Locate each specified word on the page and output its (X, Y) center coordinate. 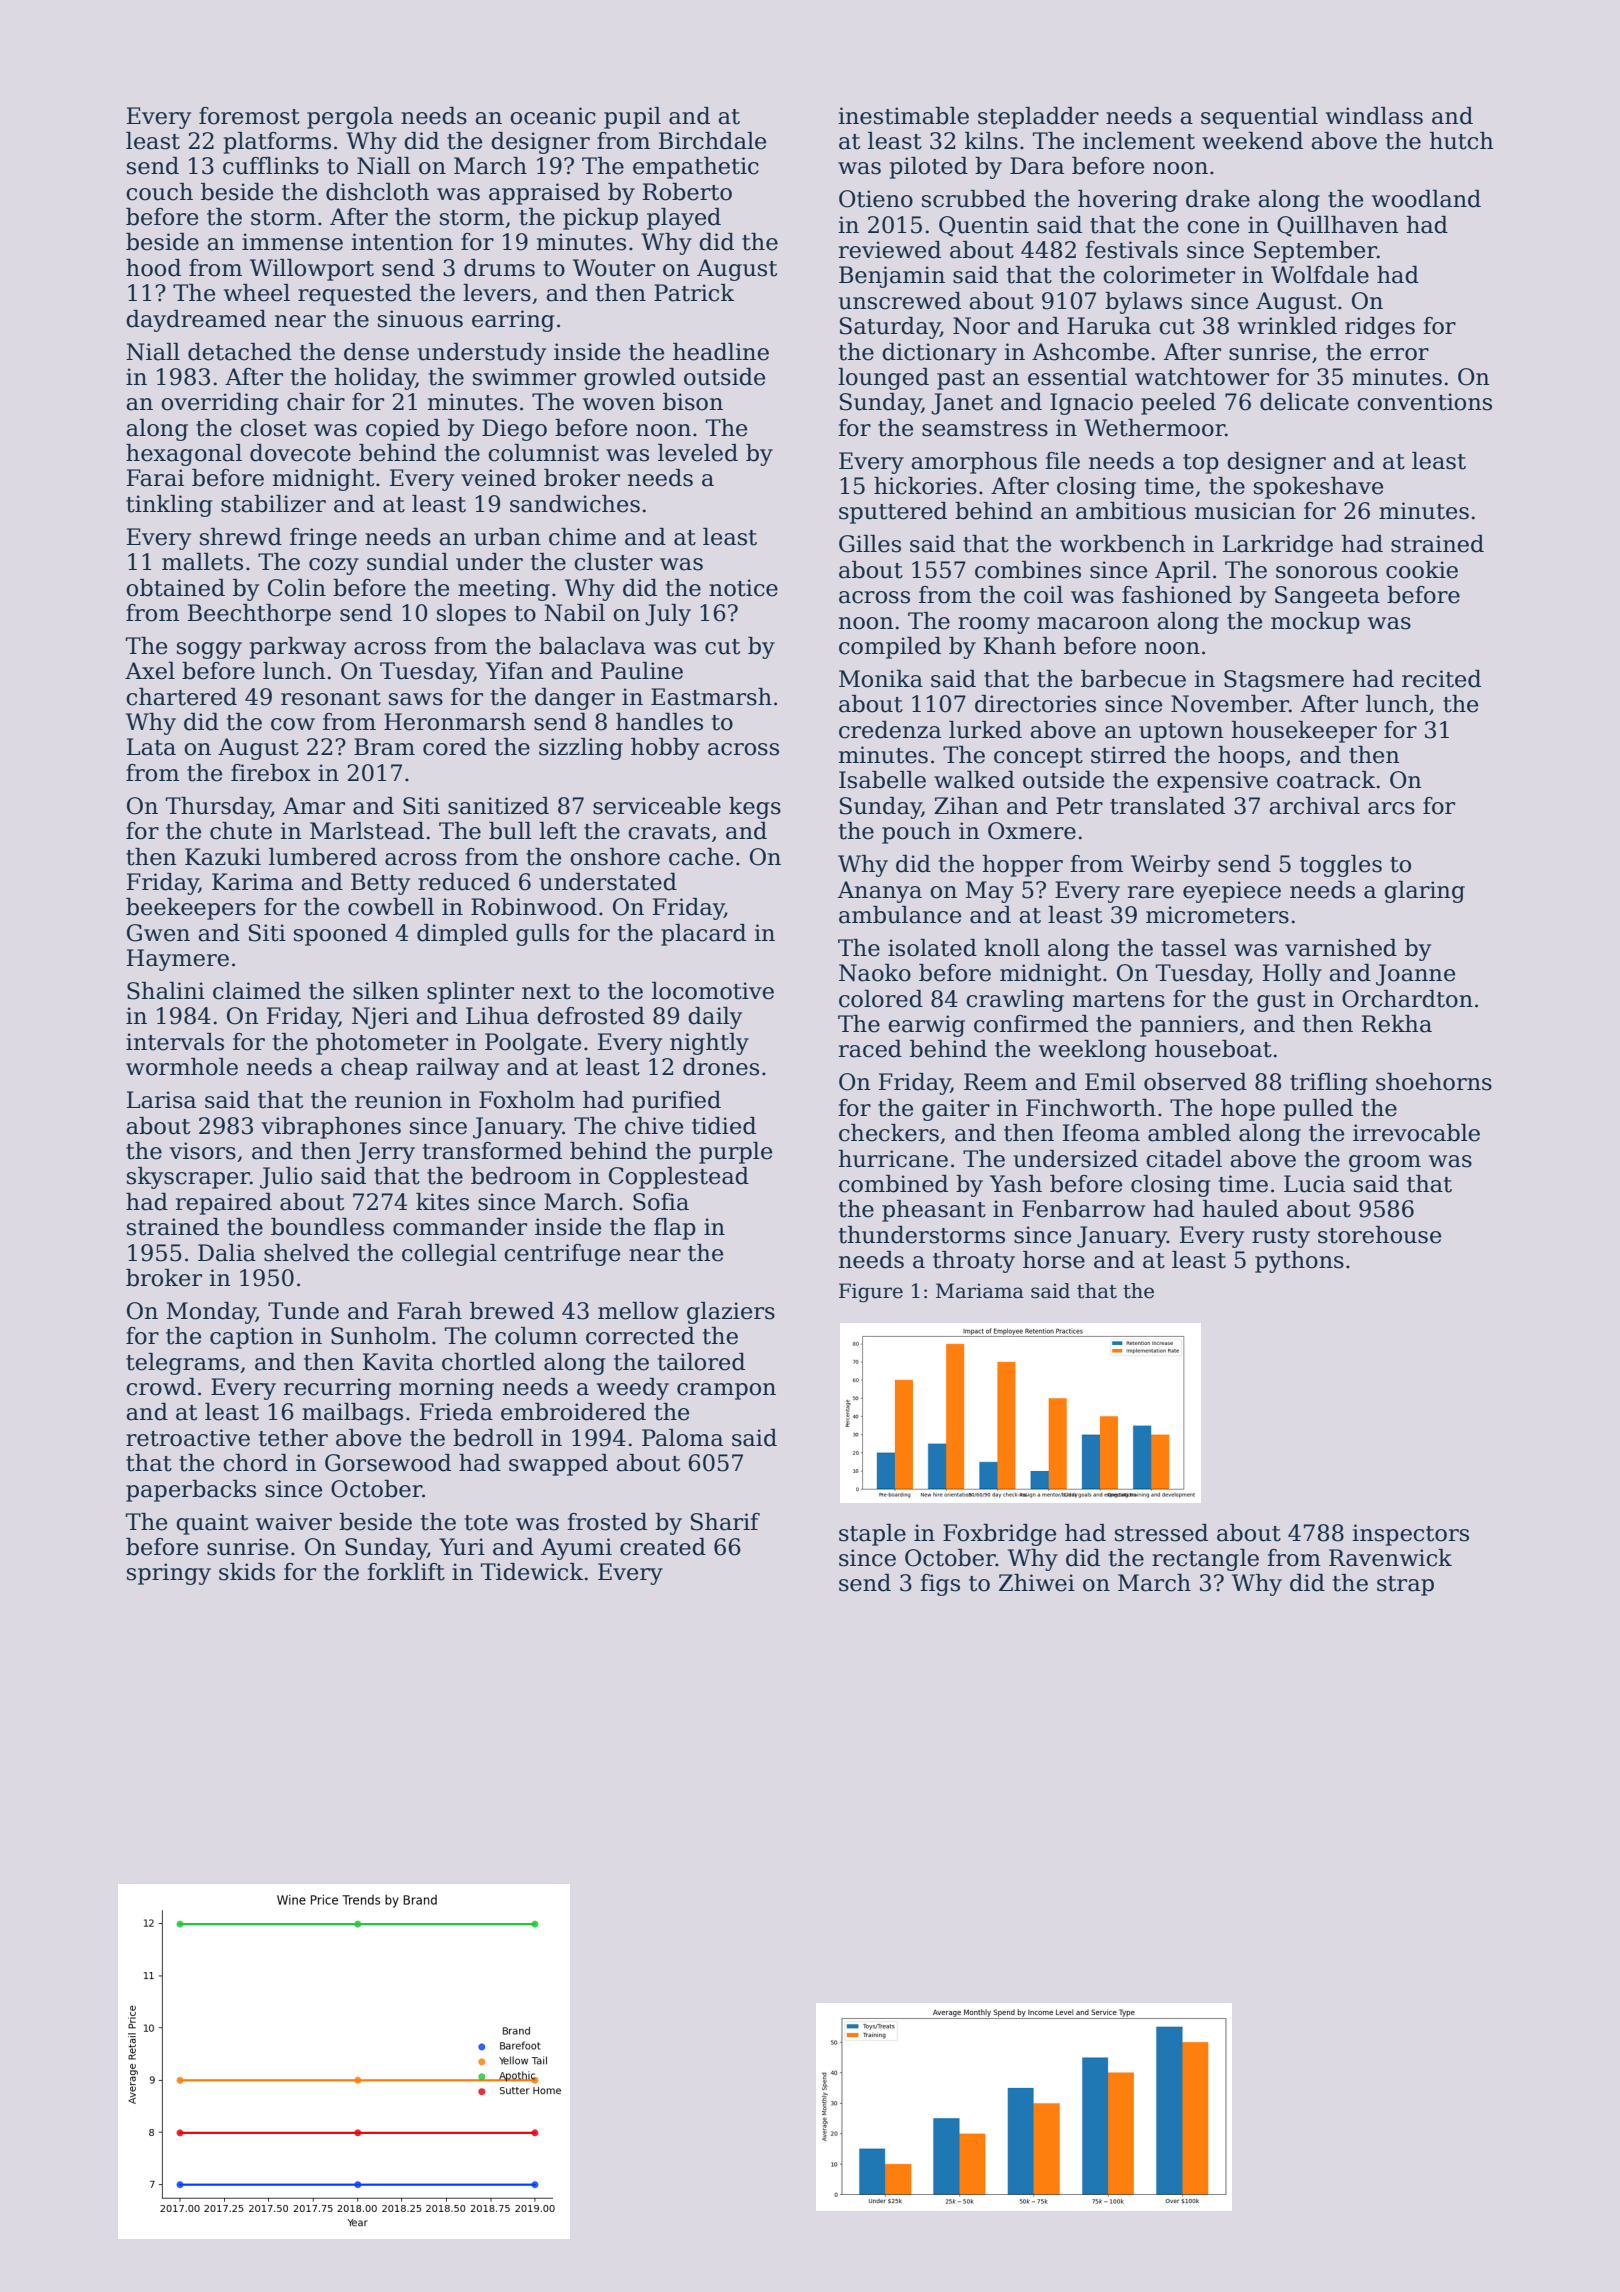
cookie (1422, 570)
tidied (724, 1126)
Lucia (1314, 1184)
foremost (249, 116)
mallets (202, 562)
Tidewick (532, 1572)
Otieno (876, 199)
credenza (890, 730)
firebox (271, 773)
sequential (1259, 118)
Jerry (385, 1153)
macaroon (1093, 623)
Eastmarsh (711, 697)
